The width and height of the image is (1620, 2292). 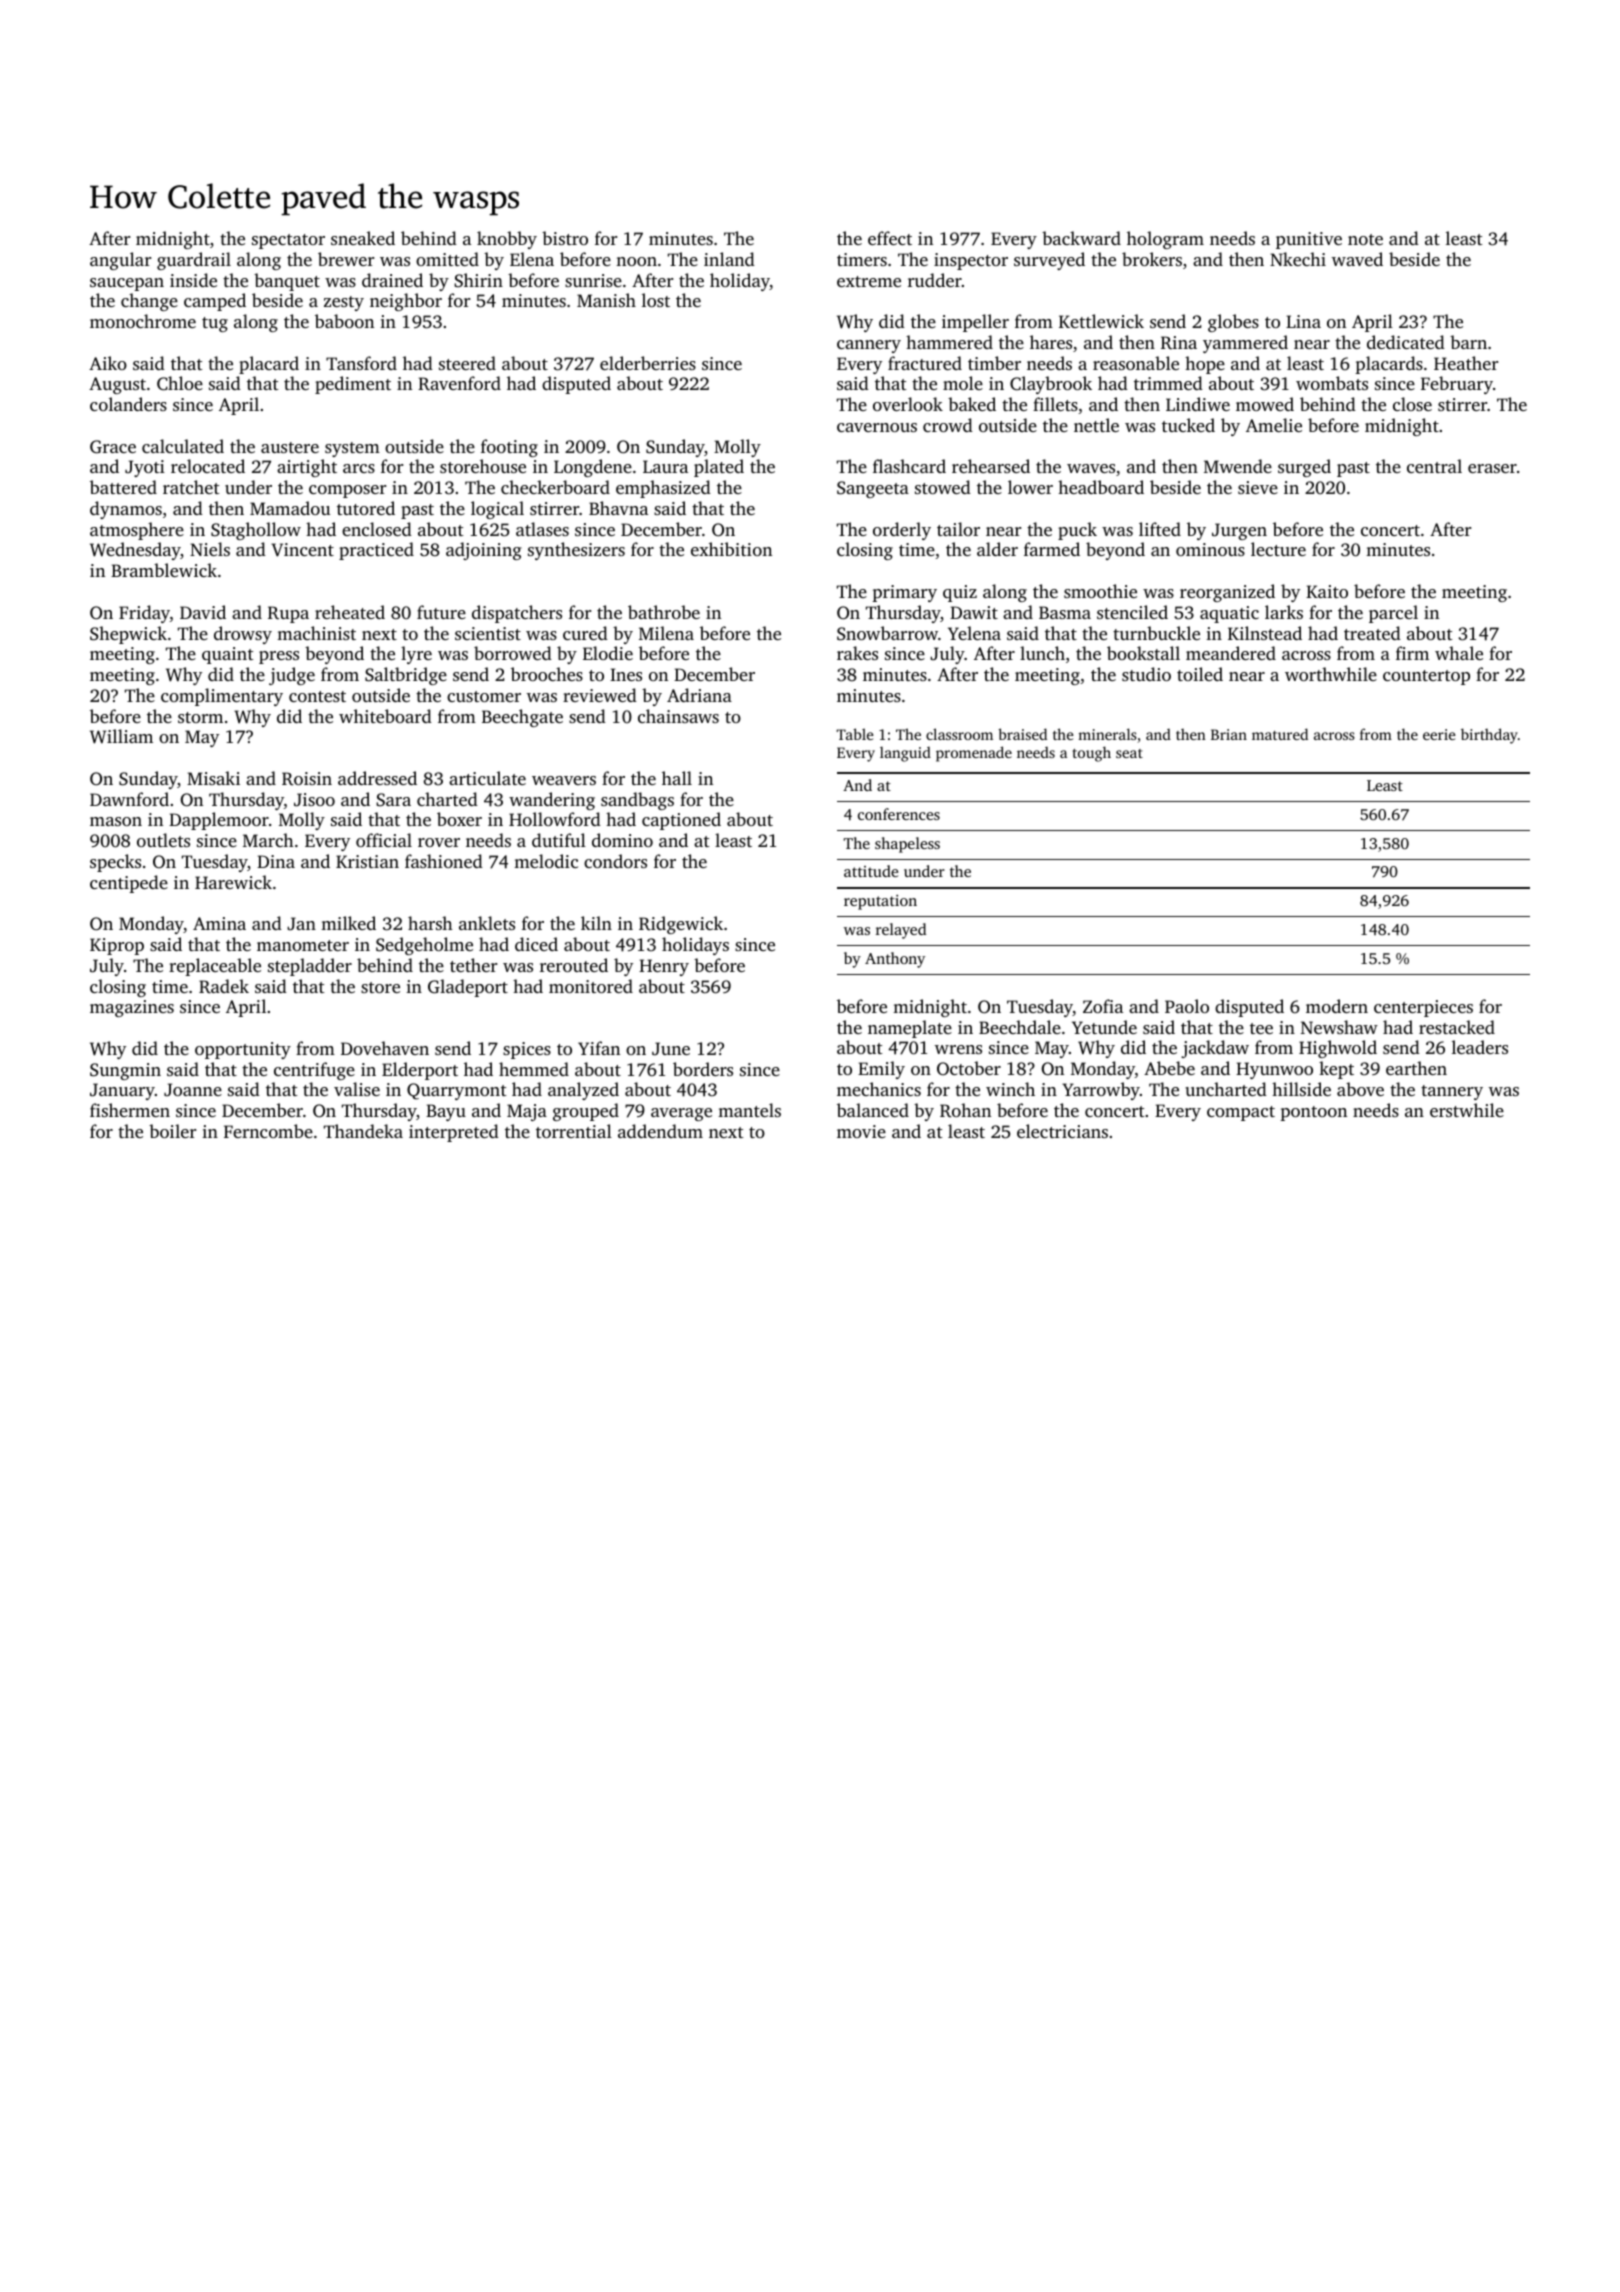 What do you see at coordinates (910, 1029) in the image?
I see `nameplate` at bounding box center [910, 1029].
